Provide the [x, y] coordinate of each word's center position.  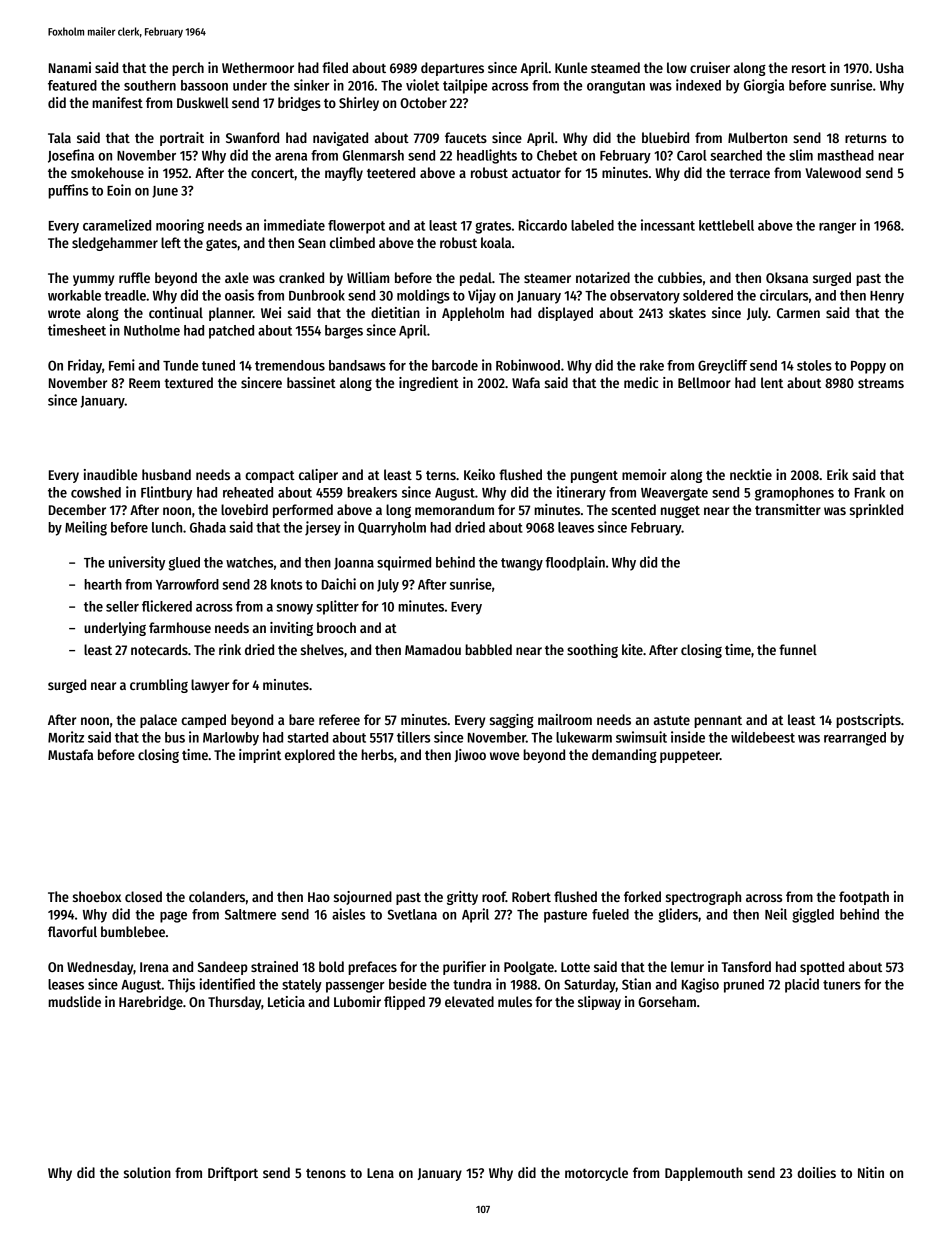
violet [422, 85]
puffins [68, 191]
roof [494, 896]
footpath [864, 898]
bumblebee [133, 931]
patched [231, 332]
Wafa [526, 382]
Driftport [233, 1174]
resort [809, 68]
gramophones [794, 494]
